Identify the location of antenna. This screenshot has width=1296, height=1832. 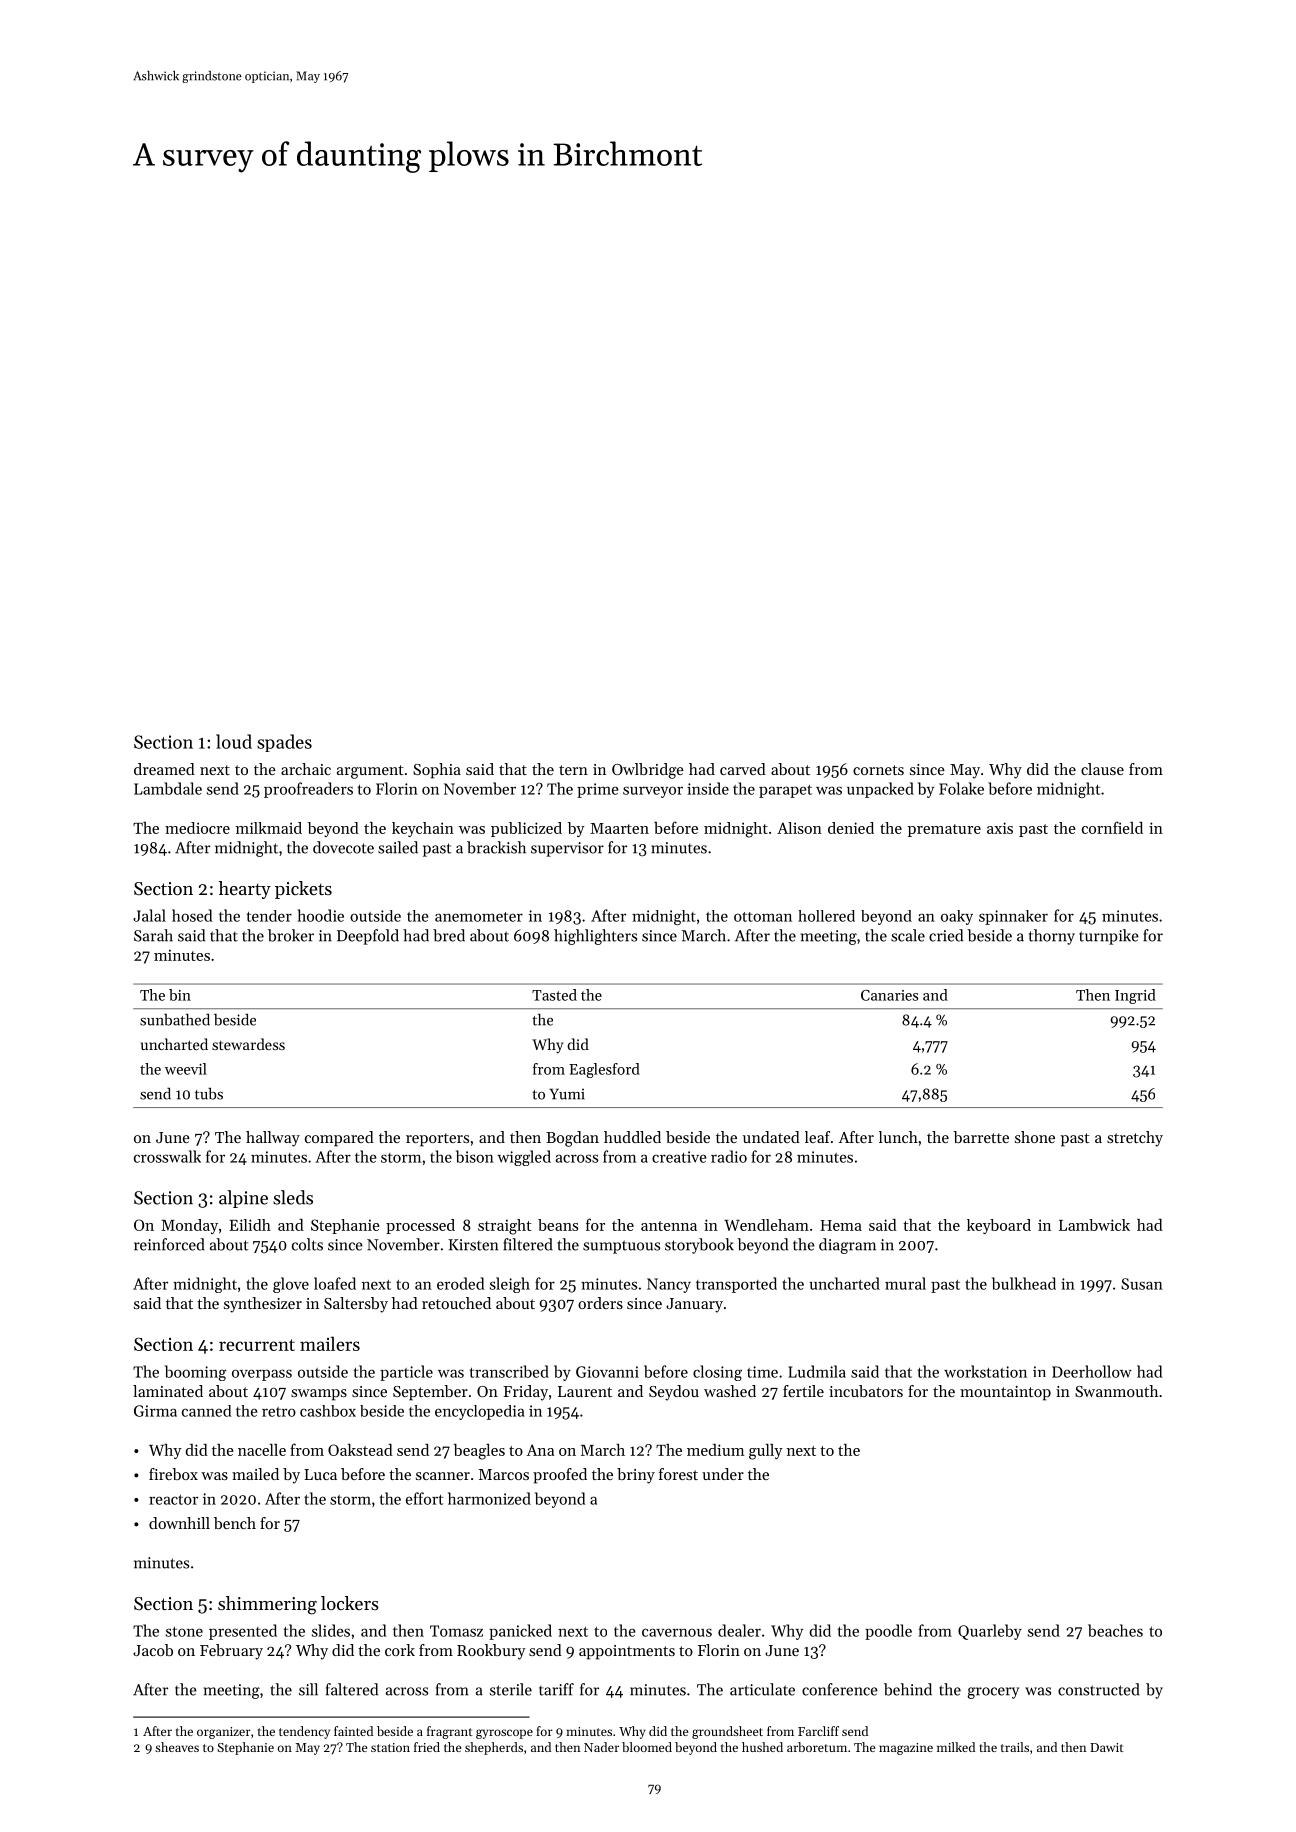
(669, 1226).
